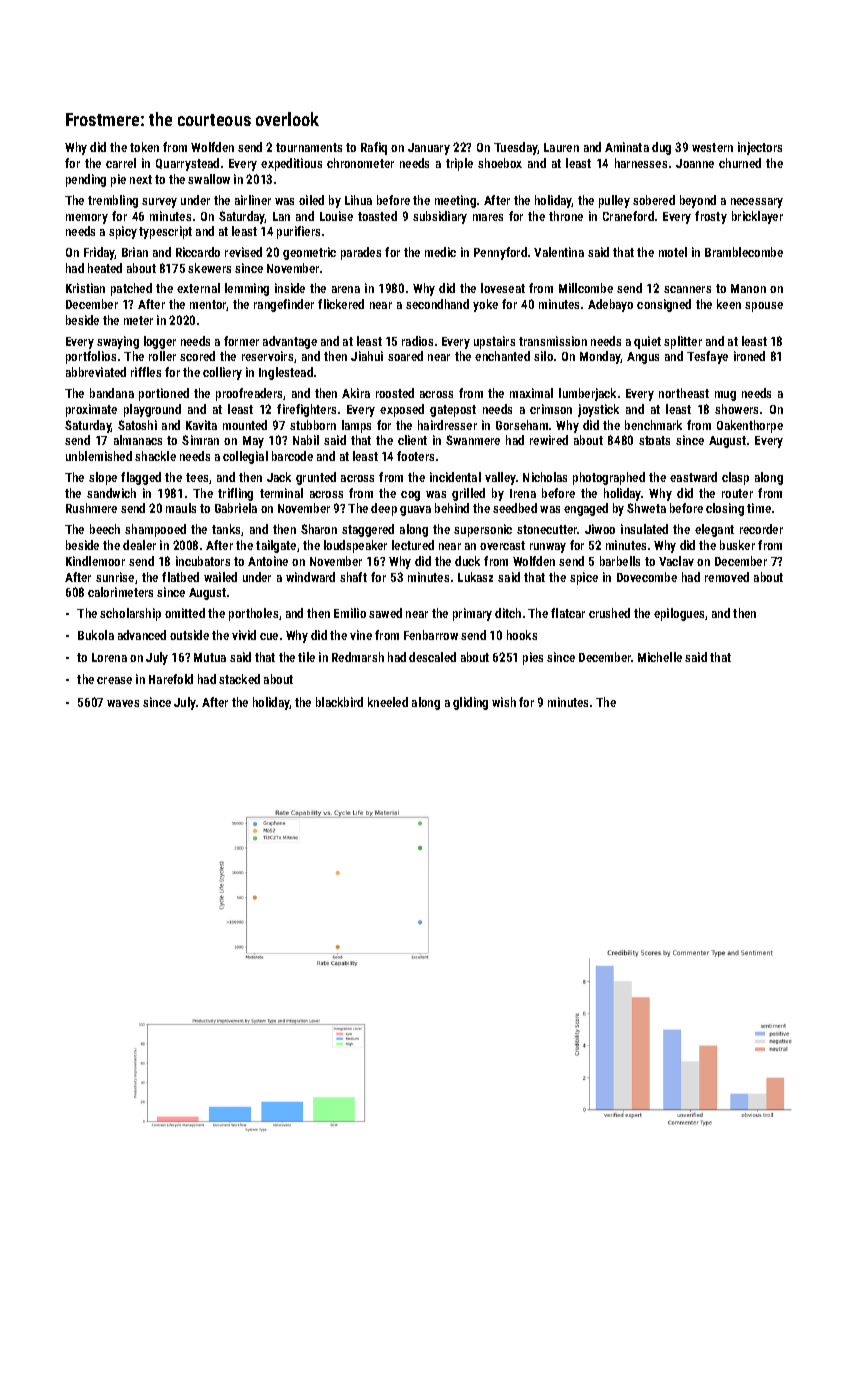  Describe the element at coordinates (609, 613) in the image. I see `crushed` at that location.
